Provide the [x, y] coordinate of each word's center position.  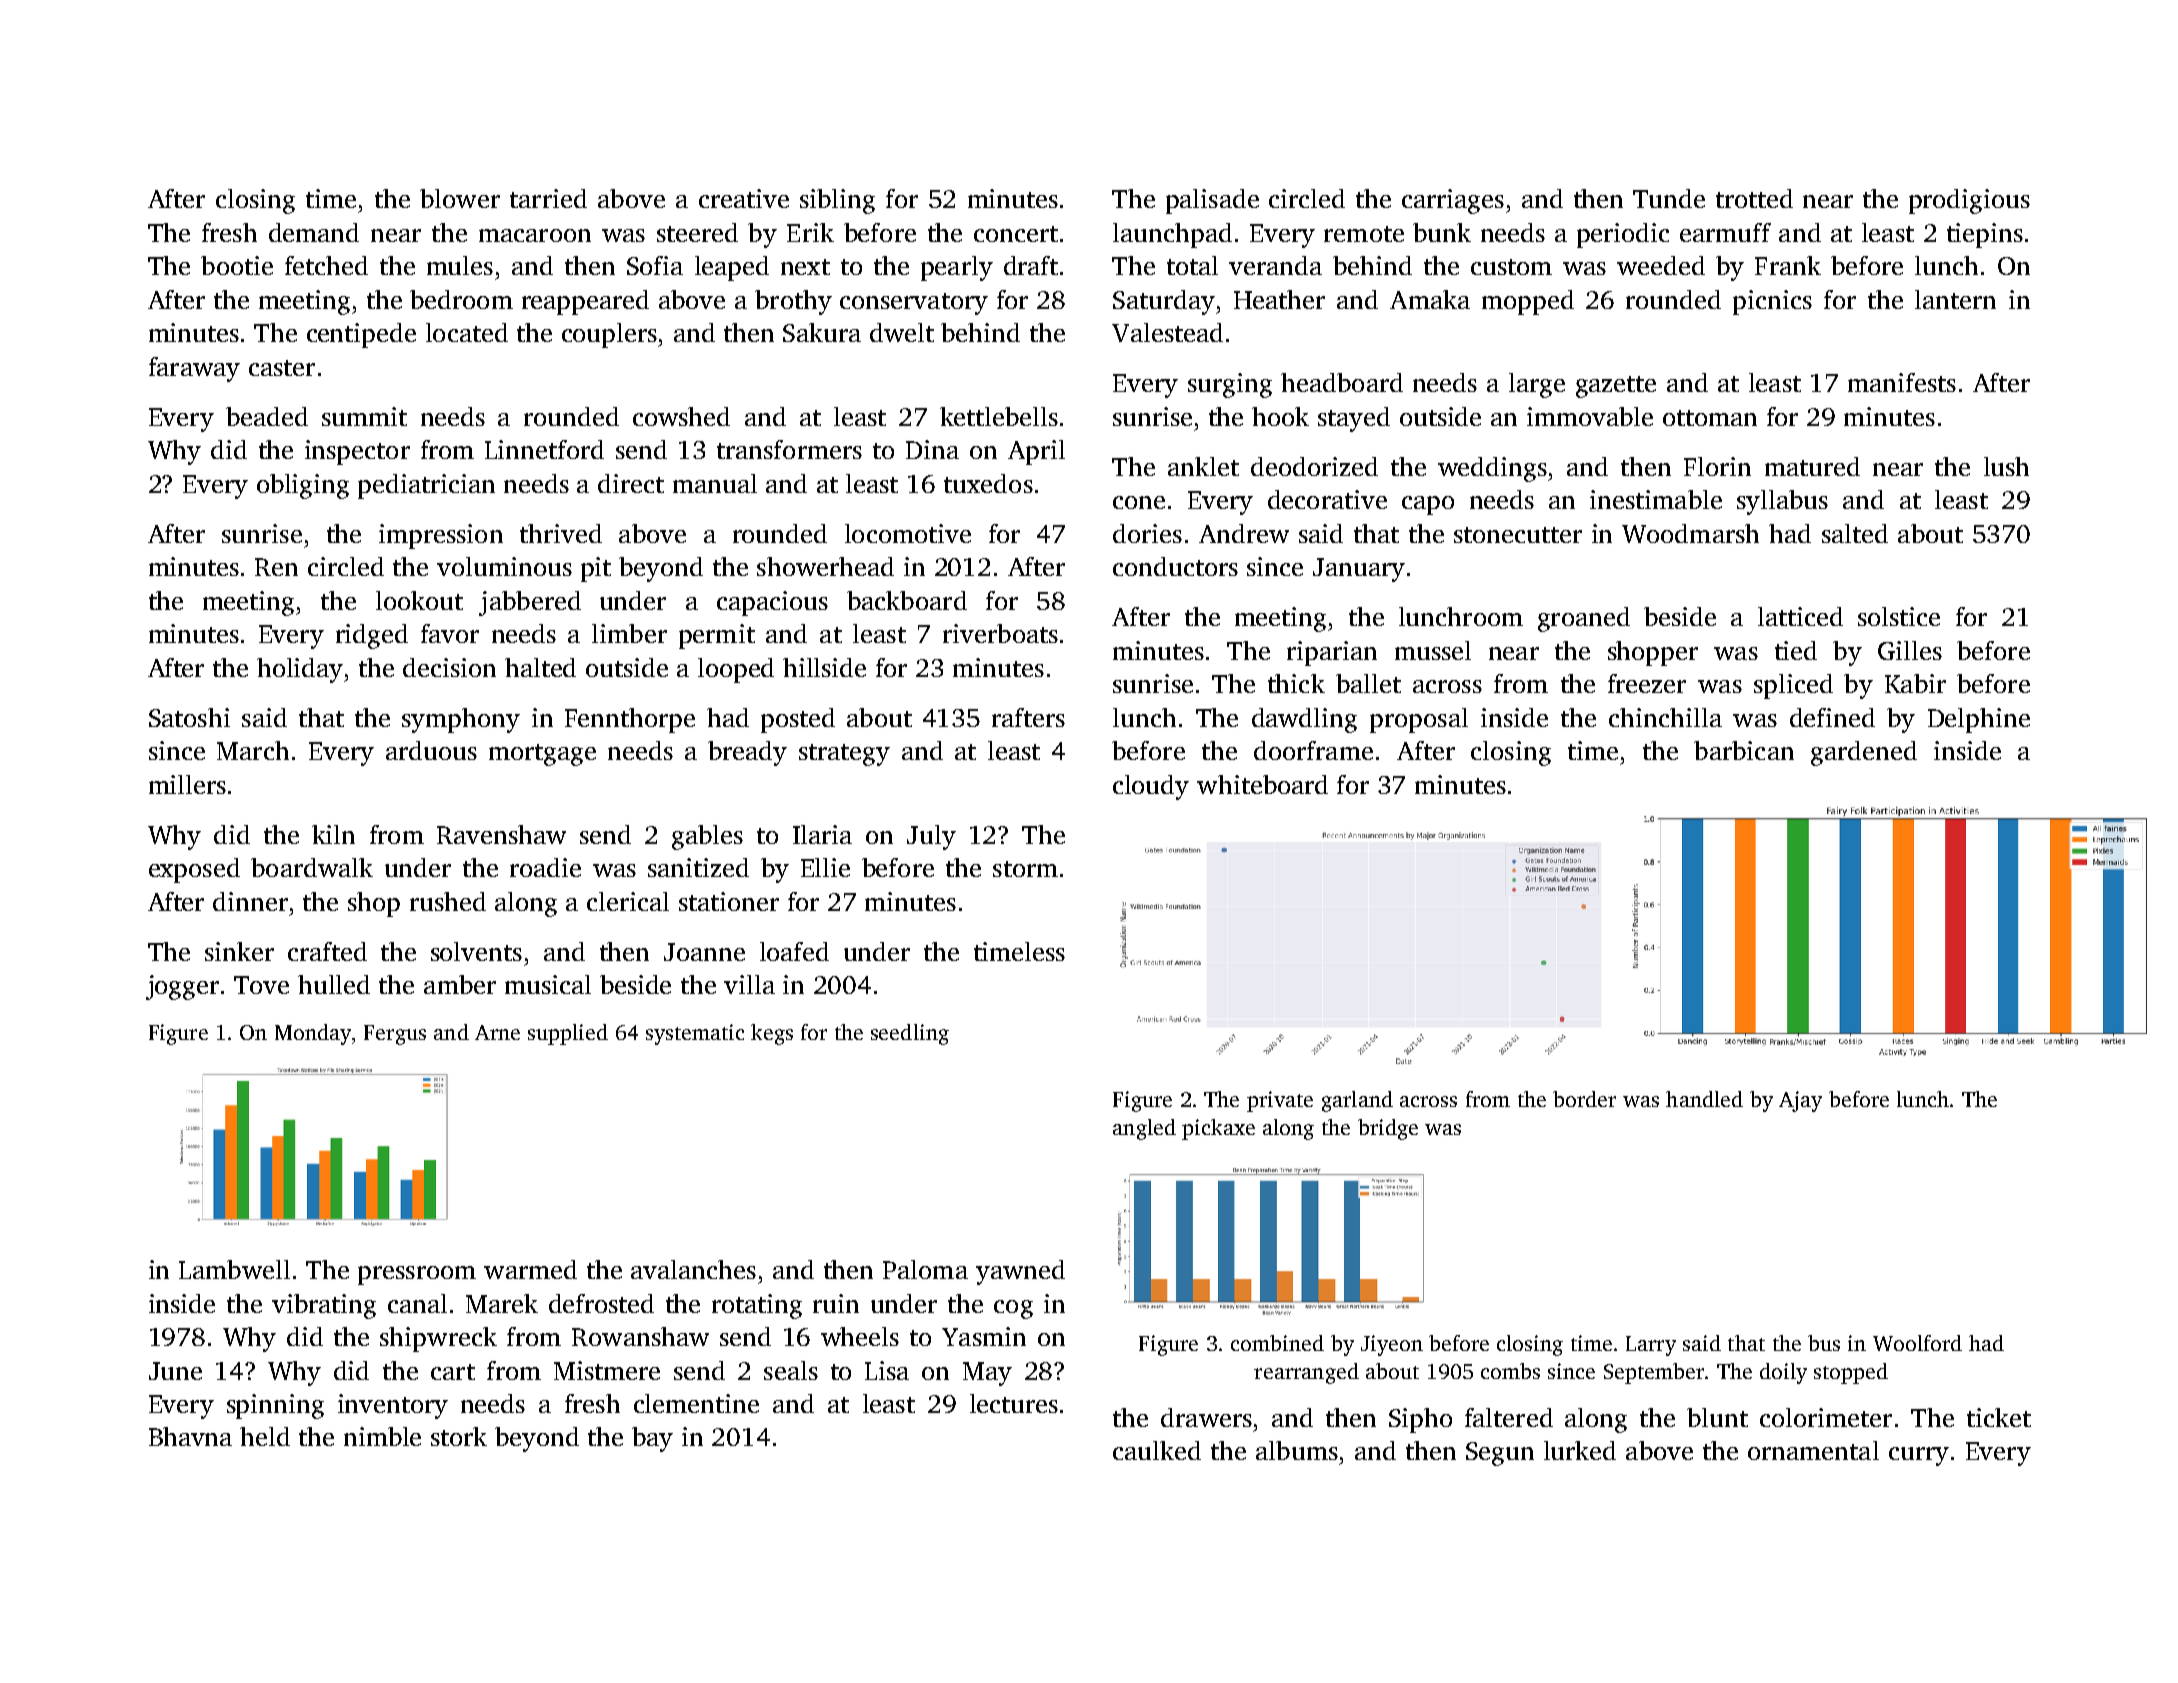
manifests [1902, 382]
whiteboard [1262, 784]
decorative [1327, 499]
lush [2006, 466]
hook [1280, 416]
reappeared [585, 302]
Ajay [1800, 1101]
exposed [194, 870]
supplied [568, 1034]
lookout [419, 600]
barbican [1744, 750]
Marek [502, 1303]
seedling [910, 1034]
